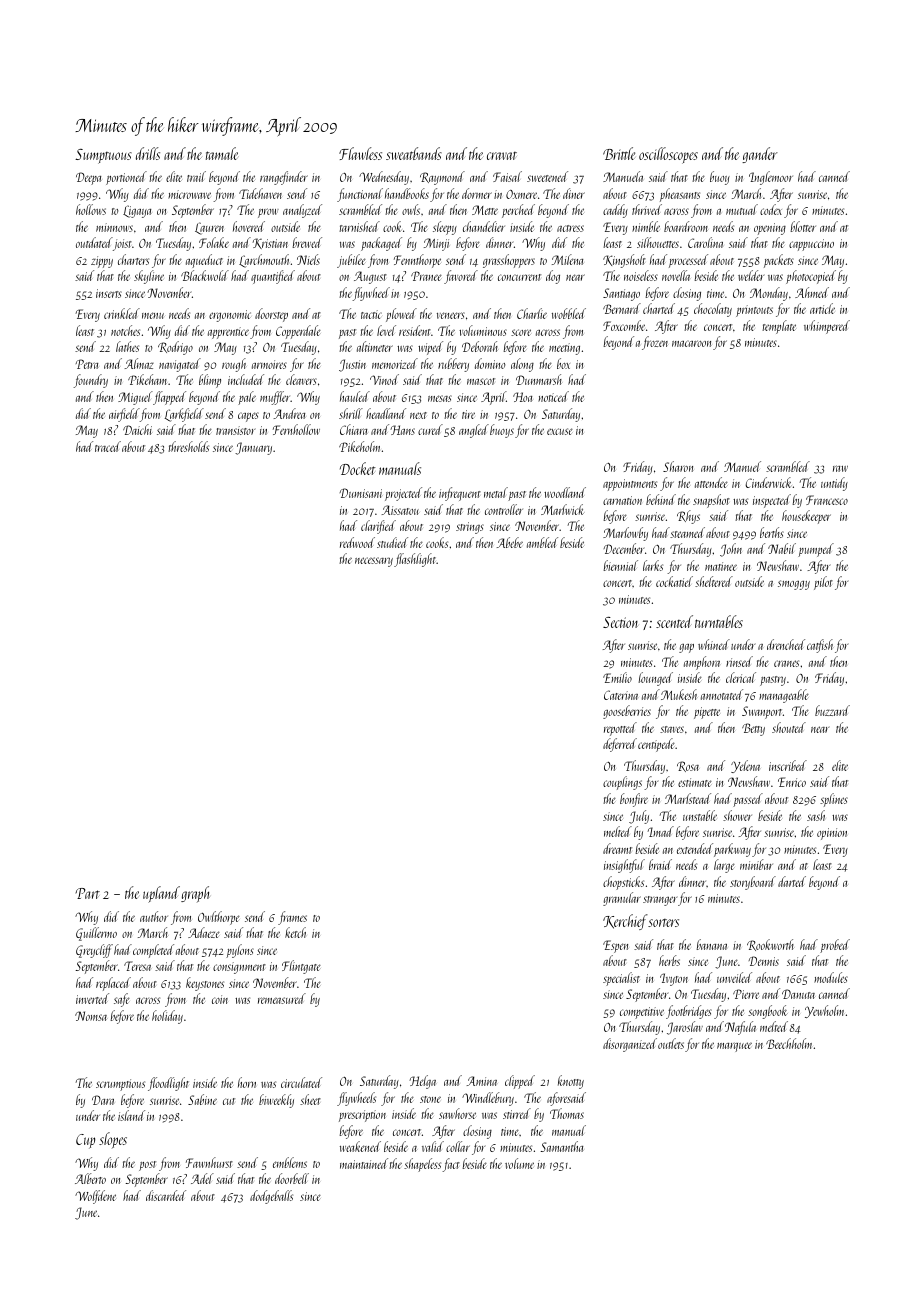 Image resolution: width=924 pixels, height=1308 pixels. What do you see at coordinates (539, 379) in the screenshot?
I see `Dunmarsh` at bounding box center [539, 379].
